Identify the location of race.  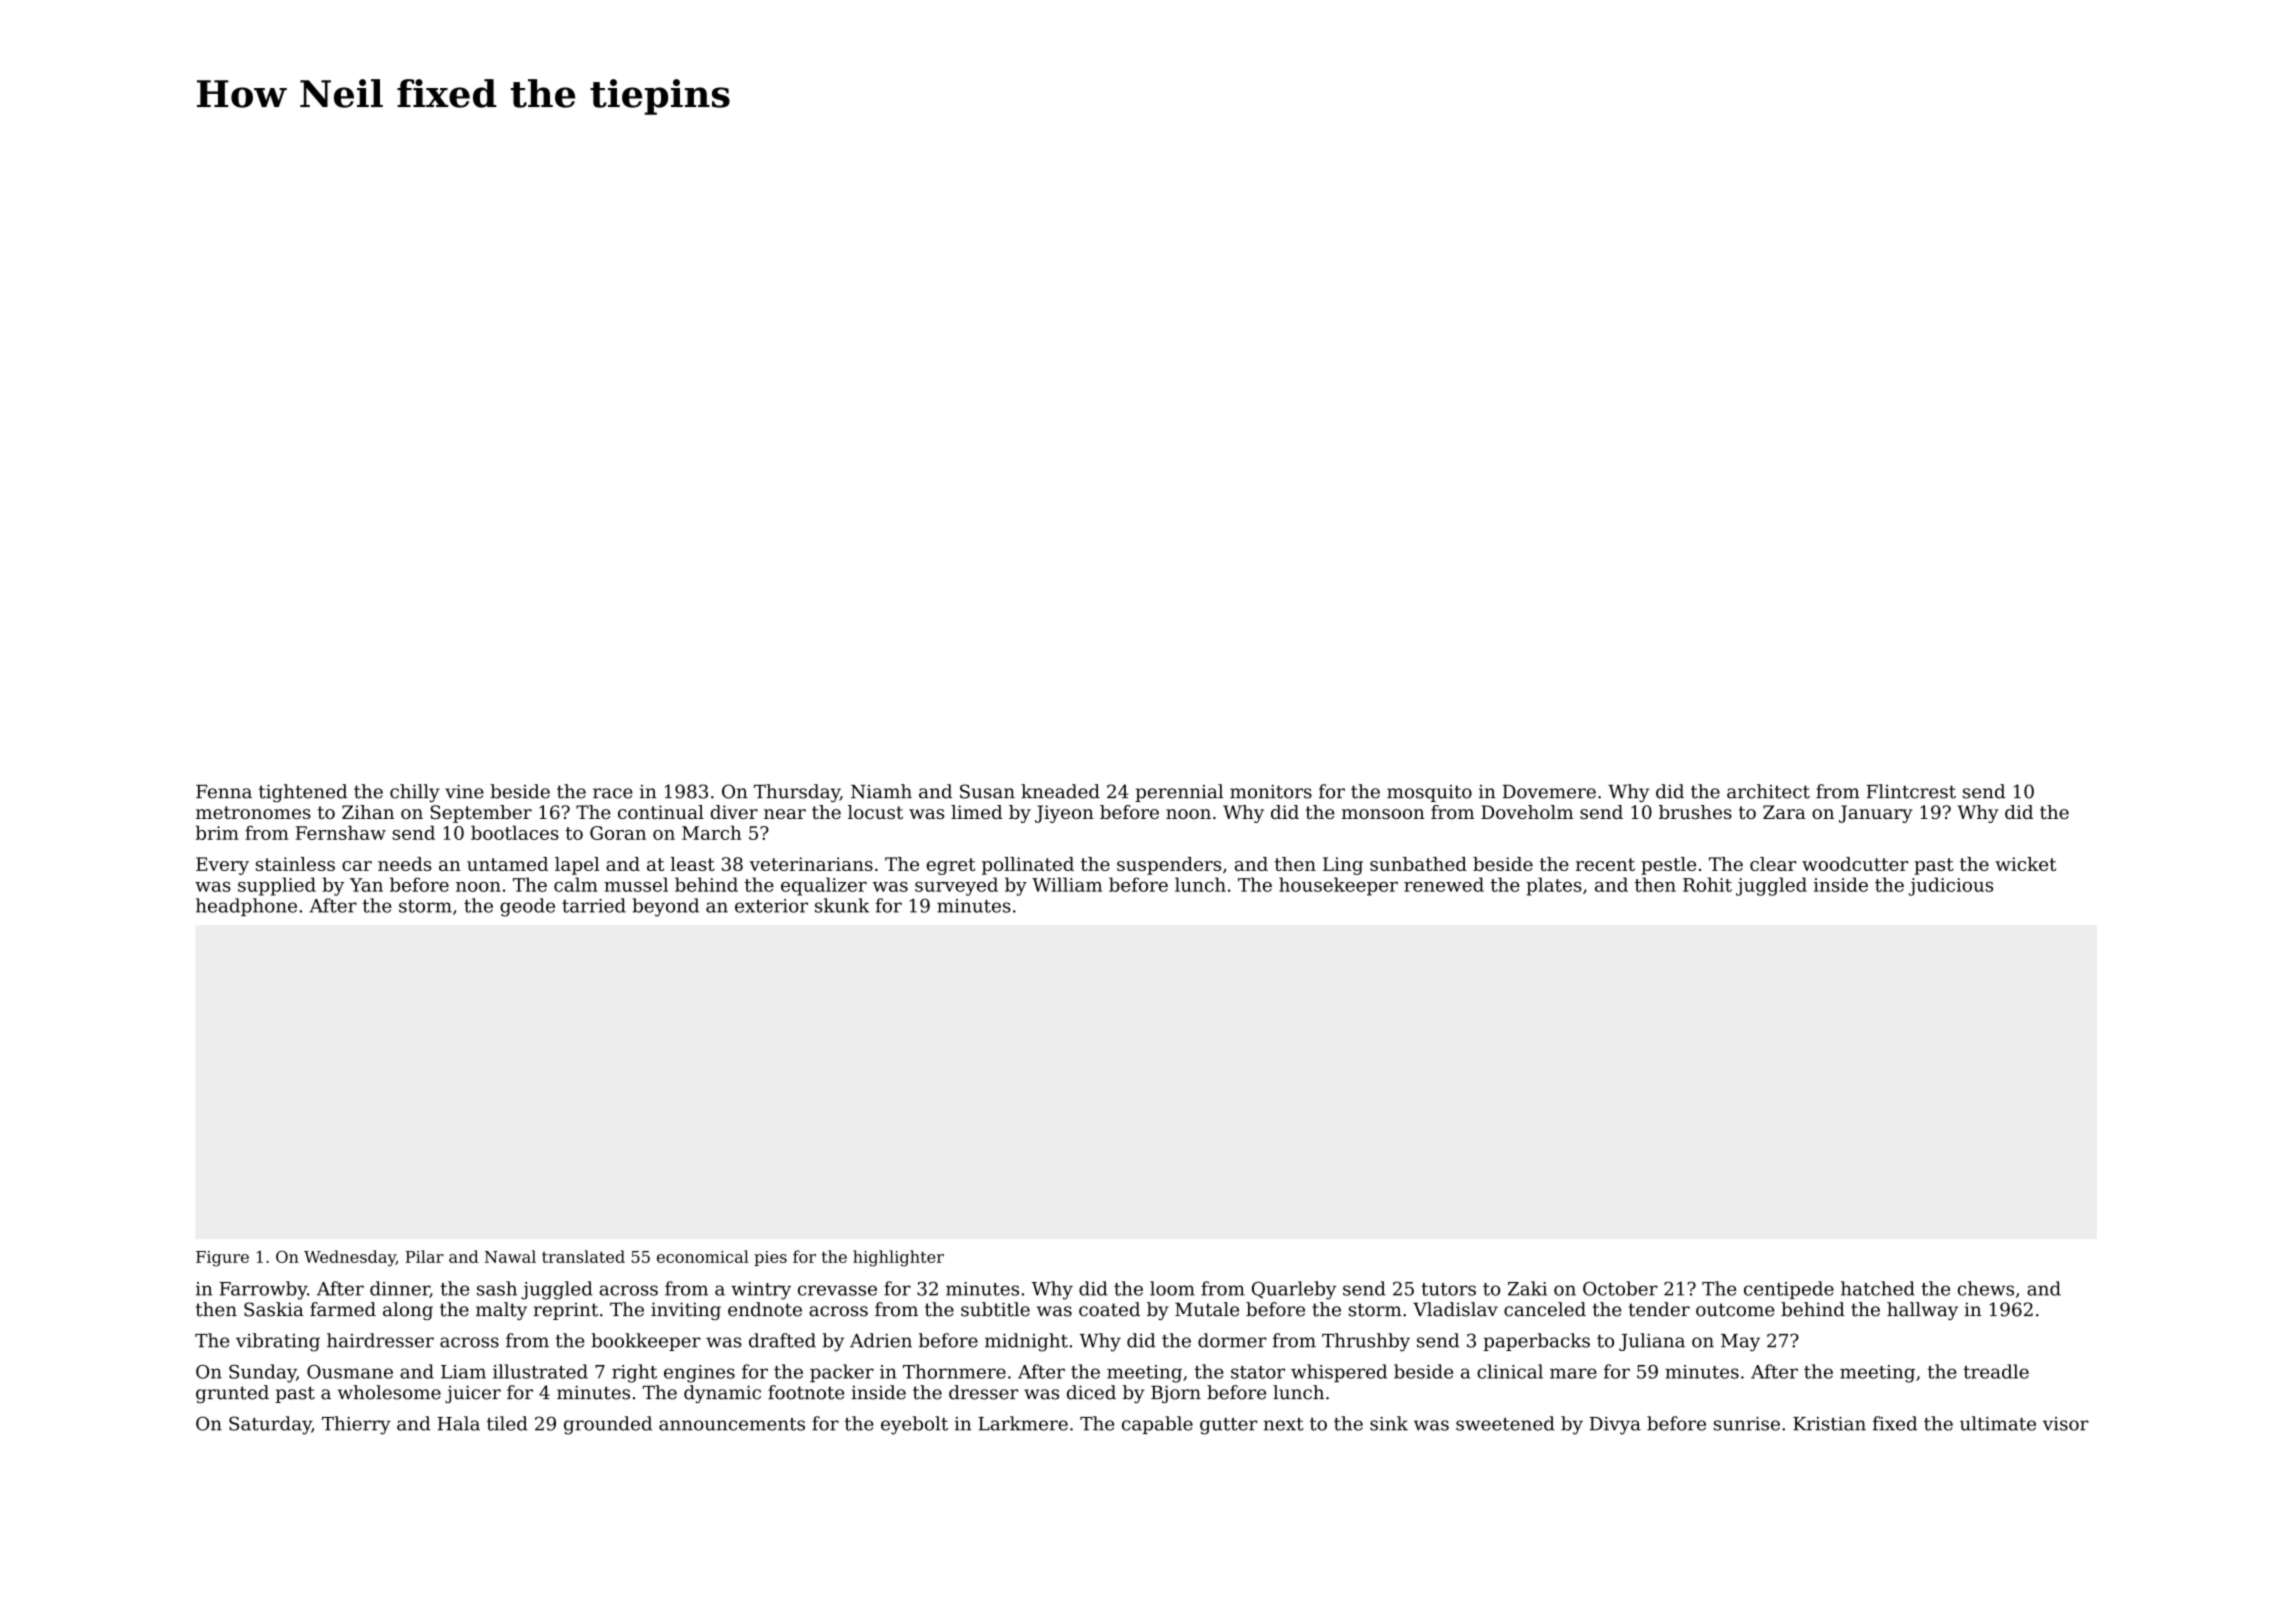
(613, 793).
